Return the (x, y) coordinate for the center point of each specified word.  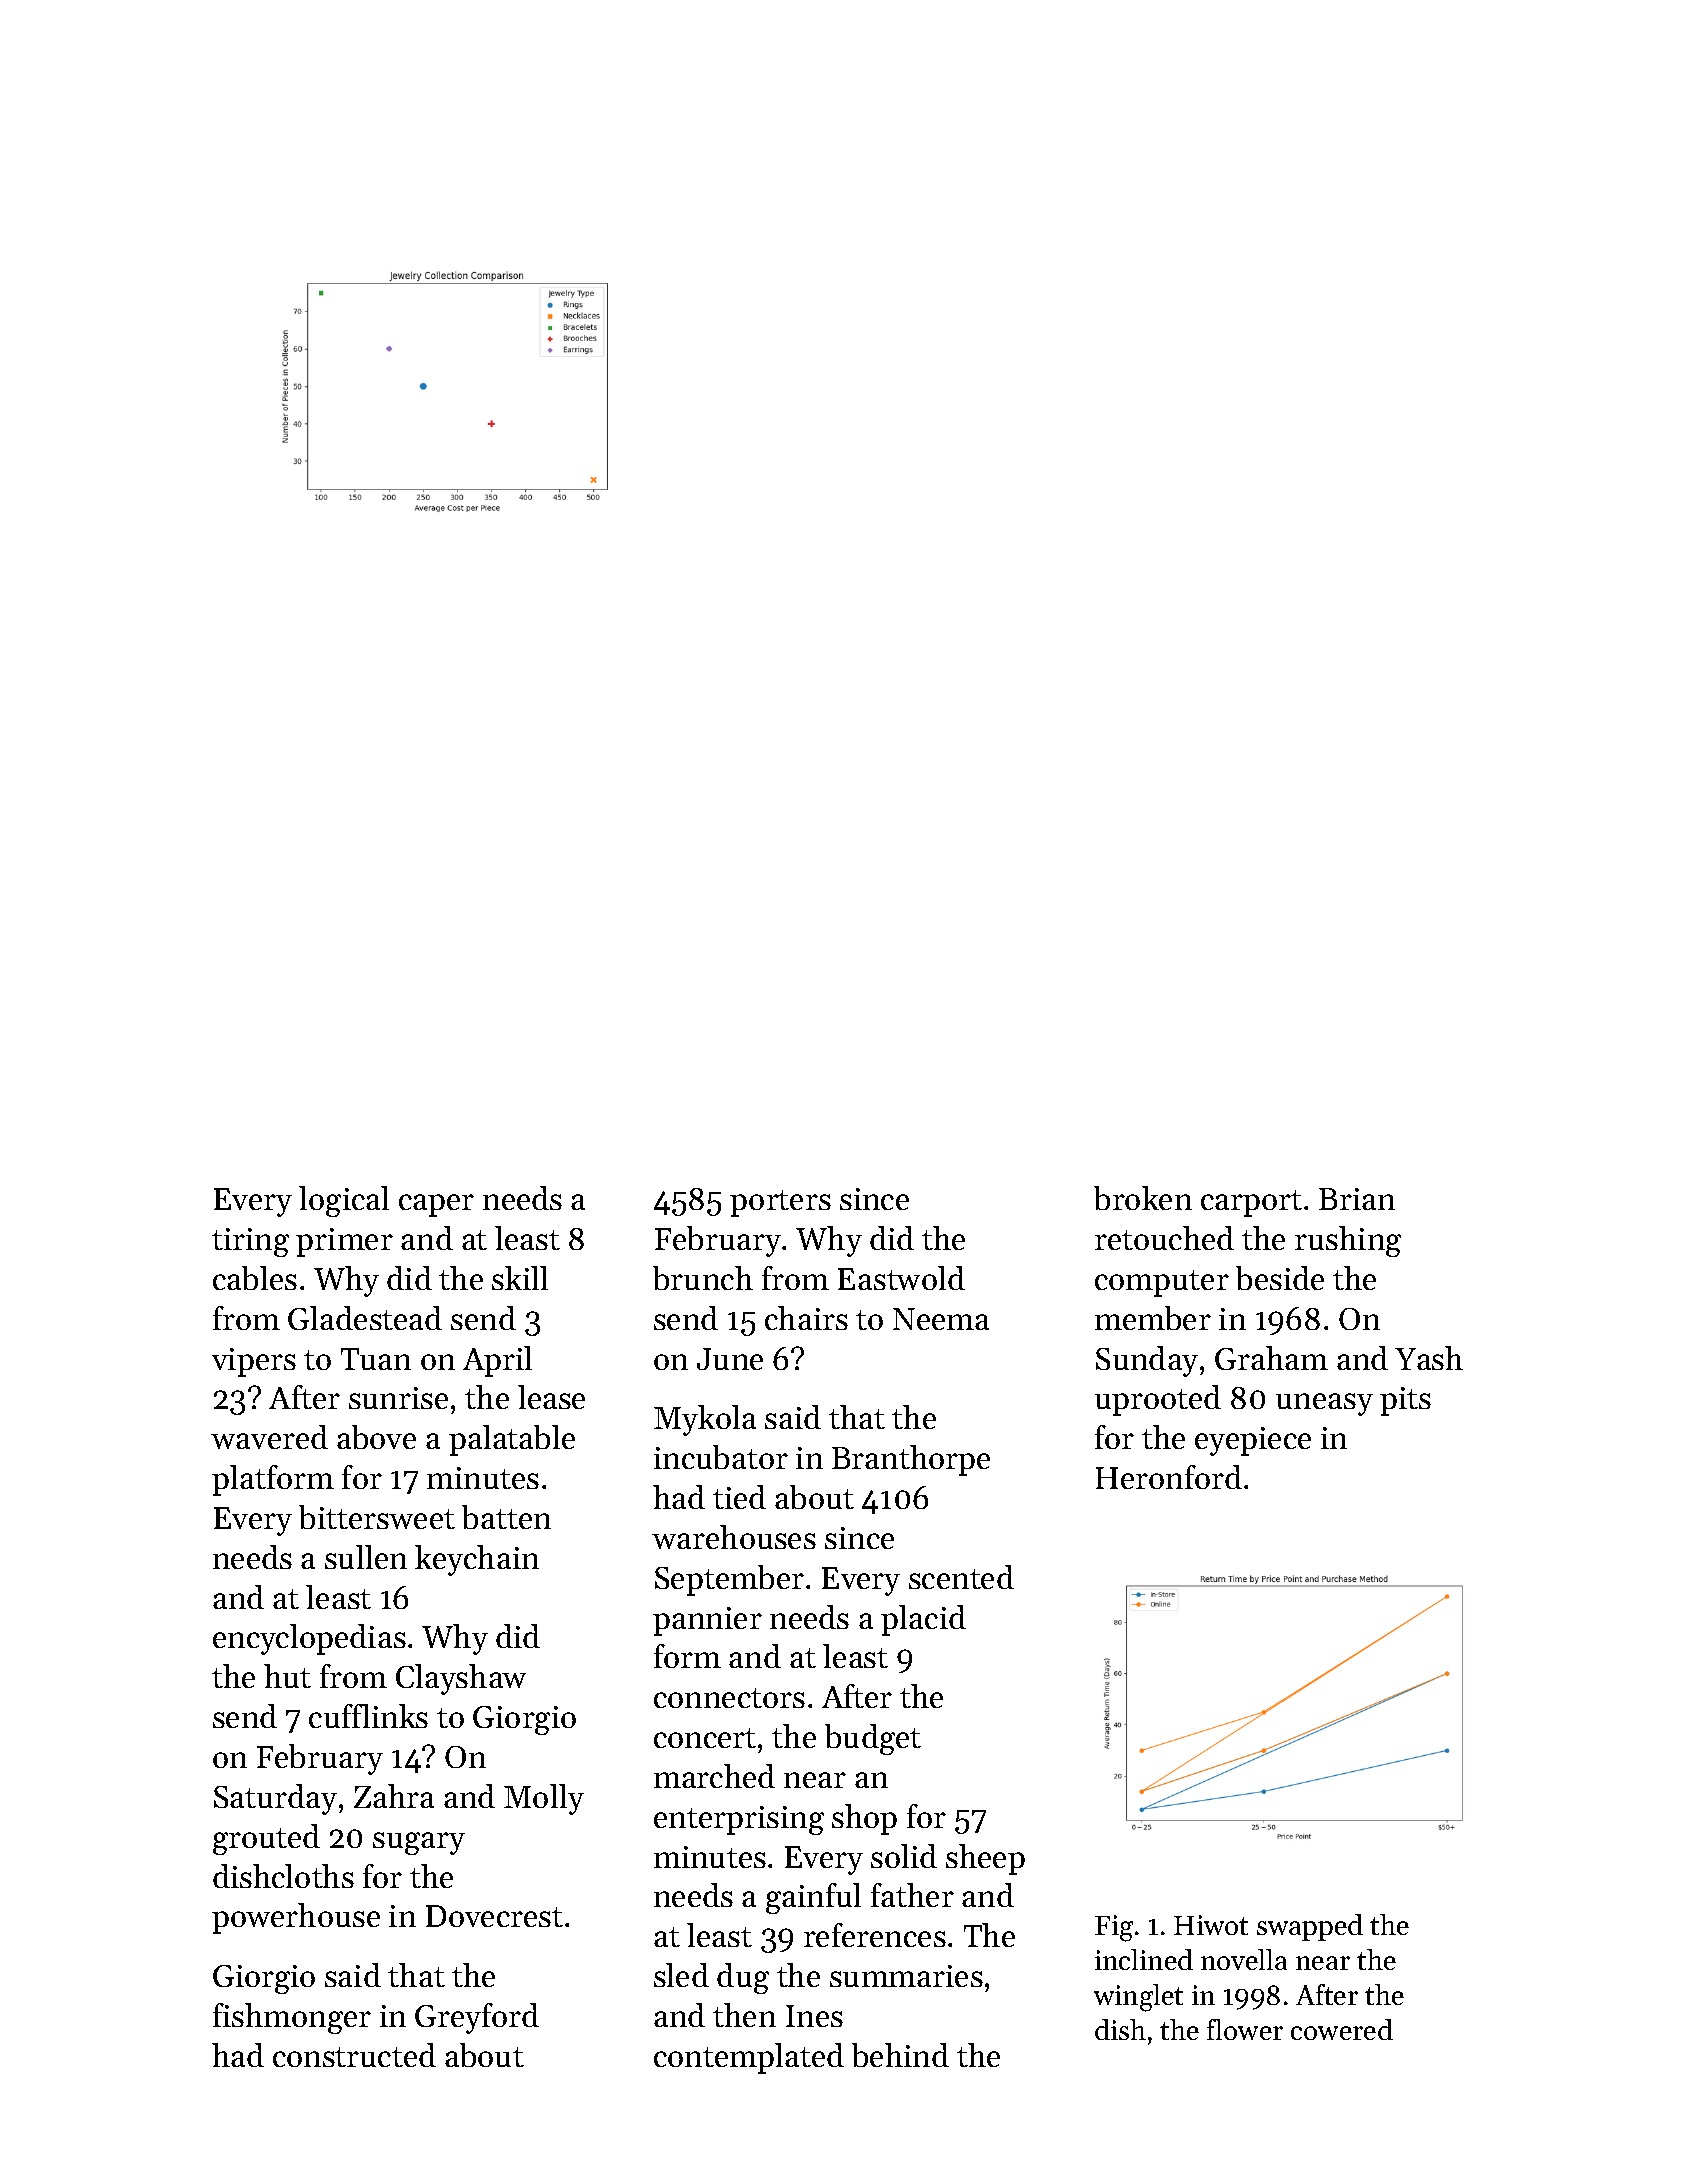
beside (1280, 1278)
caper (436, 1205)
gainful (813, 1898)
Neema (941, 1319)
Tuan (376, 1359)
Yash (1429, 1358)
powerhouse (296, 1918)
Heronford (1169, 1477)
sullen (366, 1557)
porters (780, 1203)
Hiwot (1211, 1925)
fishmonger (292, 2018)
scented (961, 1577)
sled (681, 1975)
